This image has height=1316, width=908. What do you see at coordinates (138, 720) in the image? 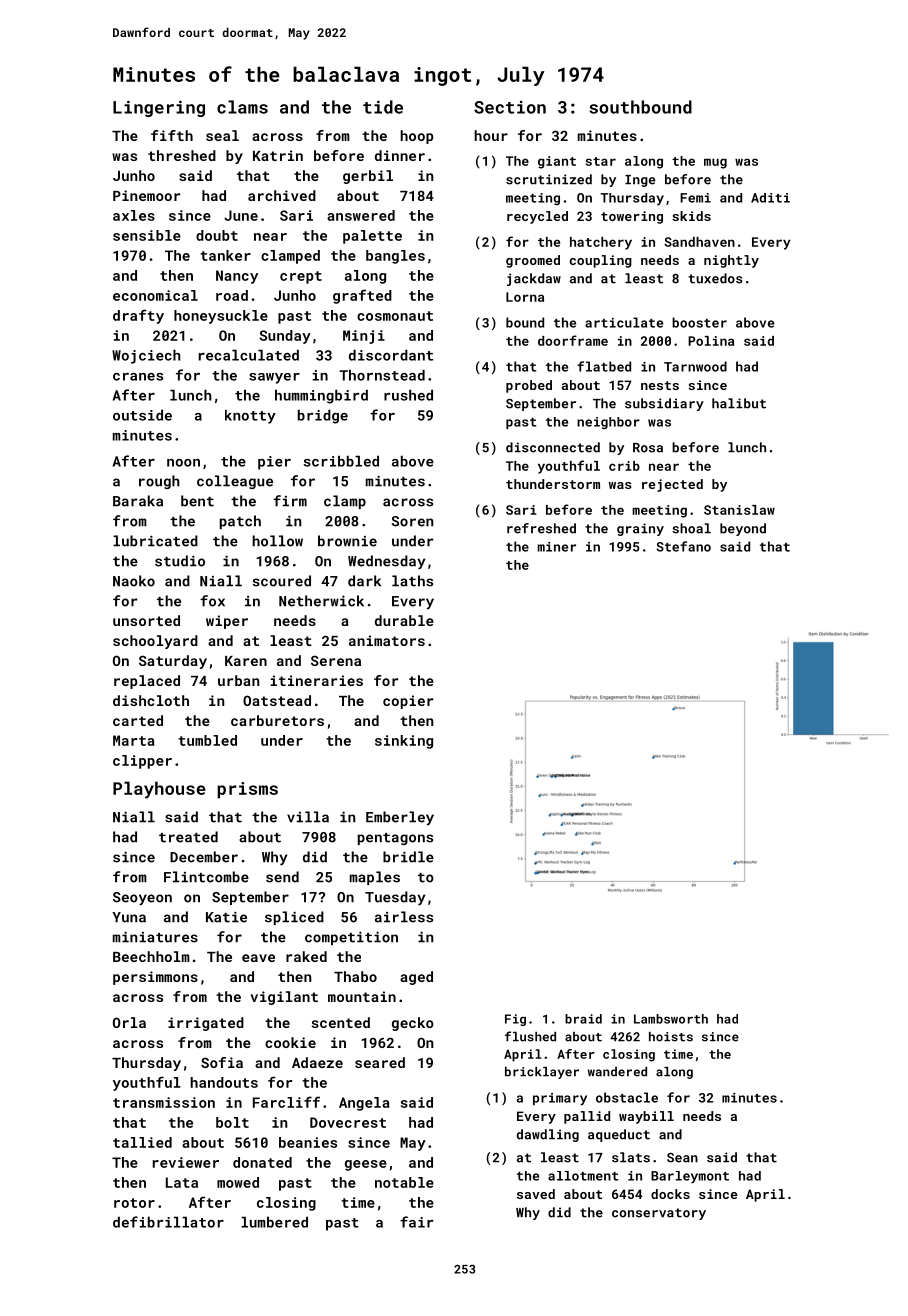
I see `carted` at bounding box center [138, 720].
